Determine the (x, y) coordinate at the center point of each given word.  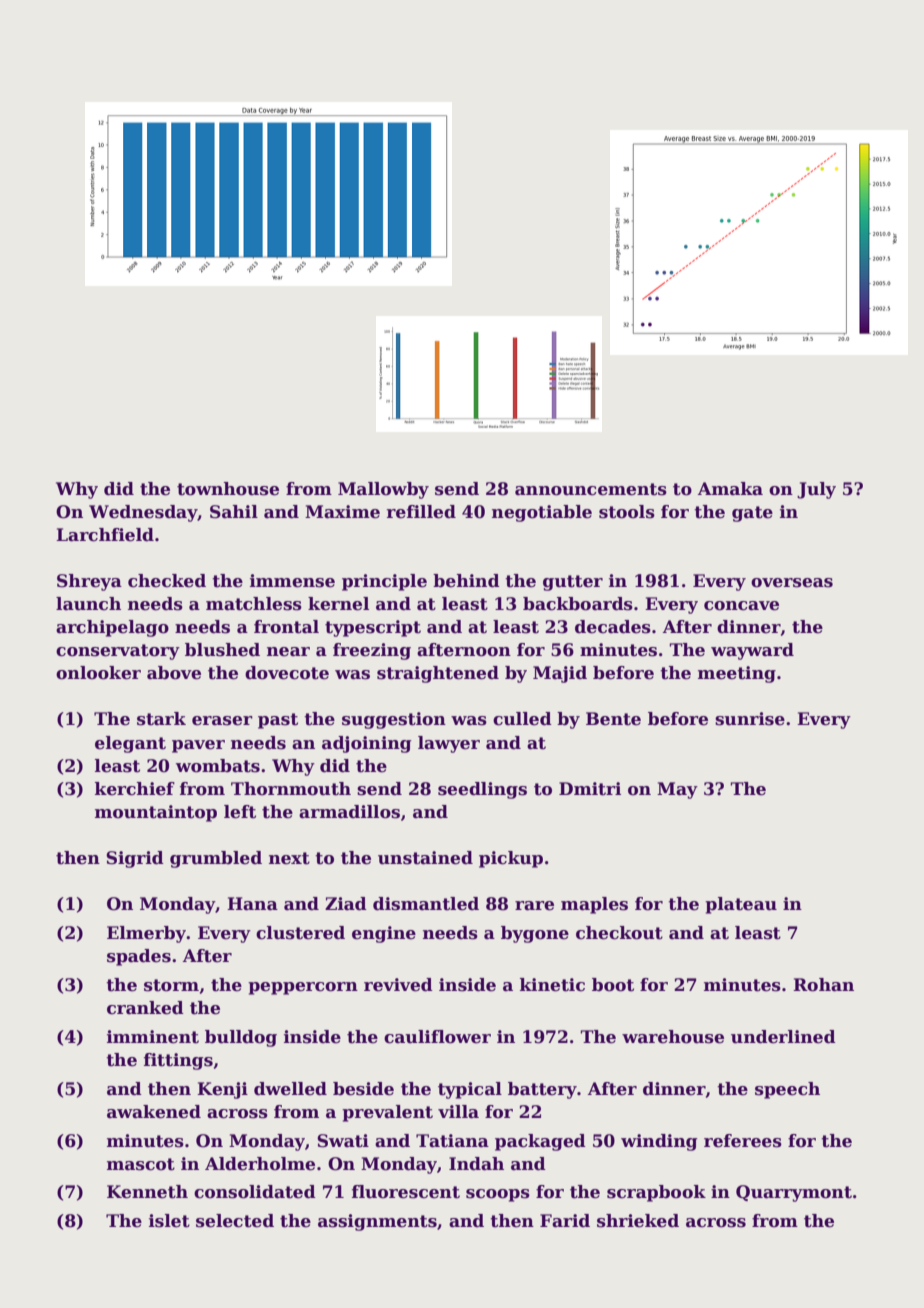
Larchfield (105, 535)
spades (139, 957)
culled (522, 719)
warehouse (673, 1037)
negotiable (542, 513)
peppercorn (303, 988)
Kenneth (147, 1192)
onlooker (98, 673)
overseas (792, 583)
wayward (752, 651)
